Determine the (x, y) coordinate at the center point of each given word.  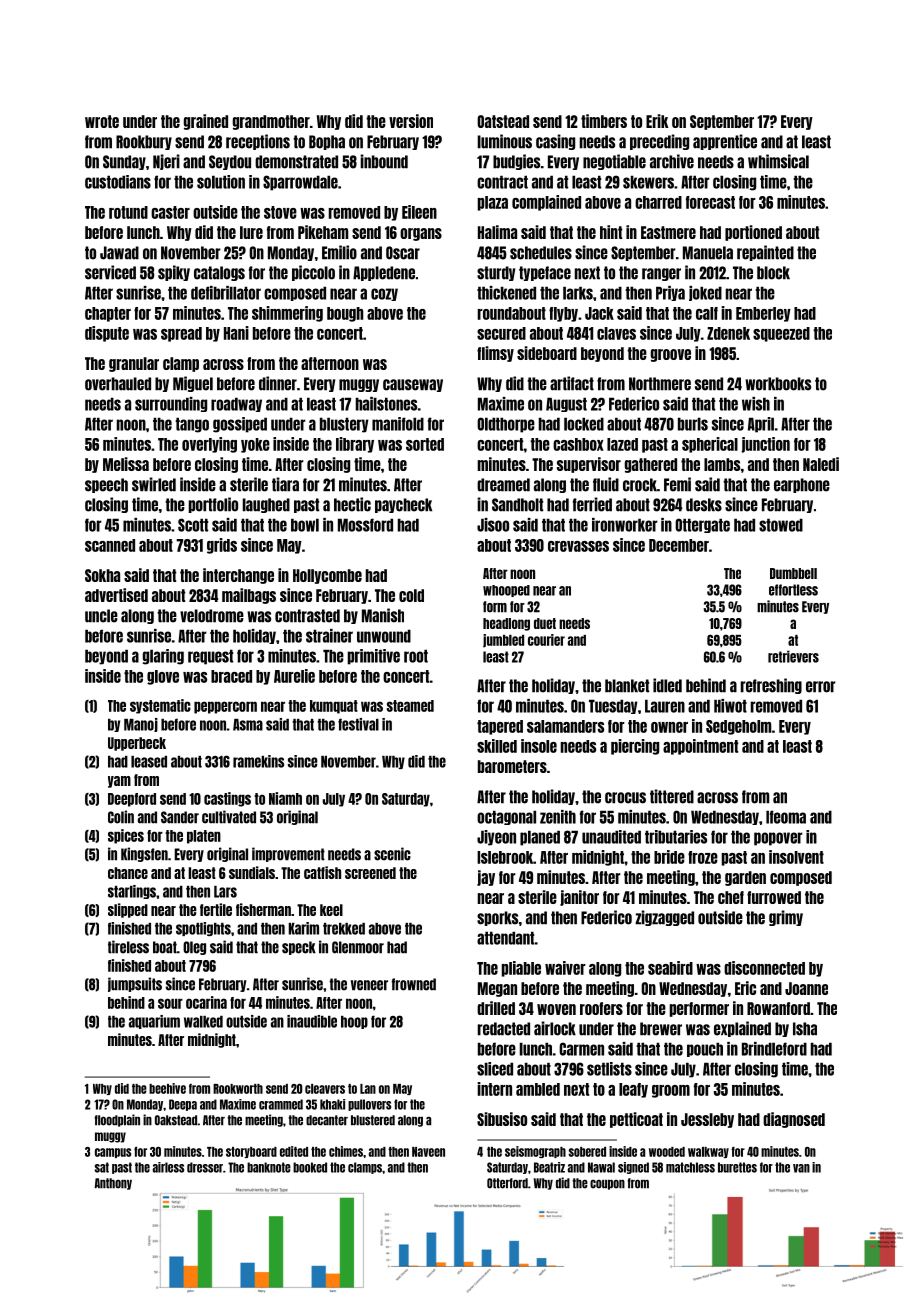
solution (221, 182)
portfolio (213, 505)
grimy (786, 918)
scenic (392, 854)
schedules (541, 253)
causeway (413, 385)
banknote (269, 1167)
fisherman (263, 909)
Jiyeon (496, 838)
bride (669, 857)
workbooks (778, 384)
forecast (710, 202)
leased (149, 762)
